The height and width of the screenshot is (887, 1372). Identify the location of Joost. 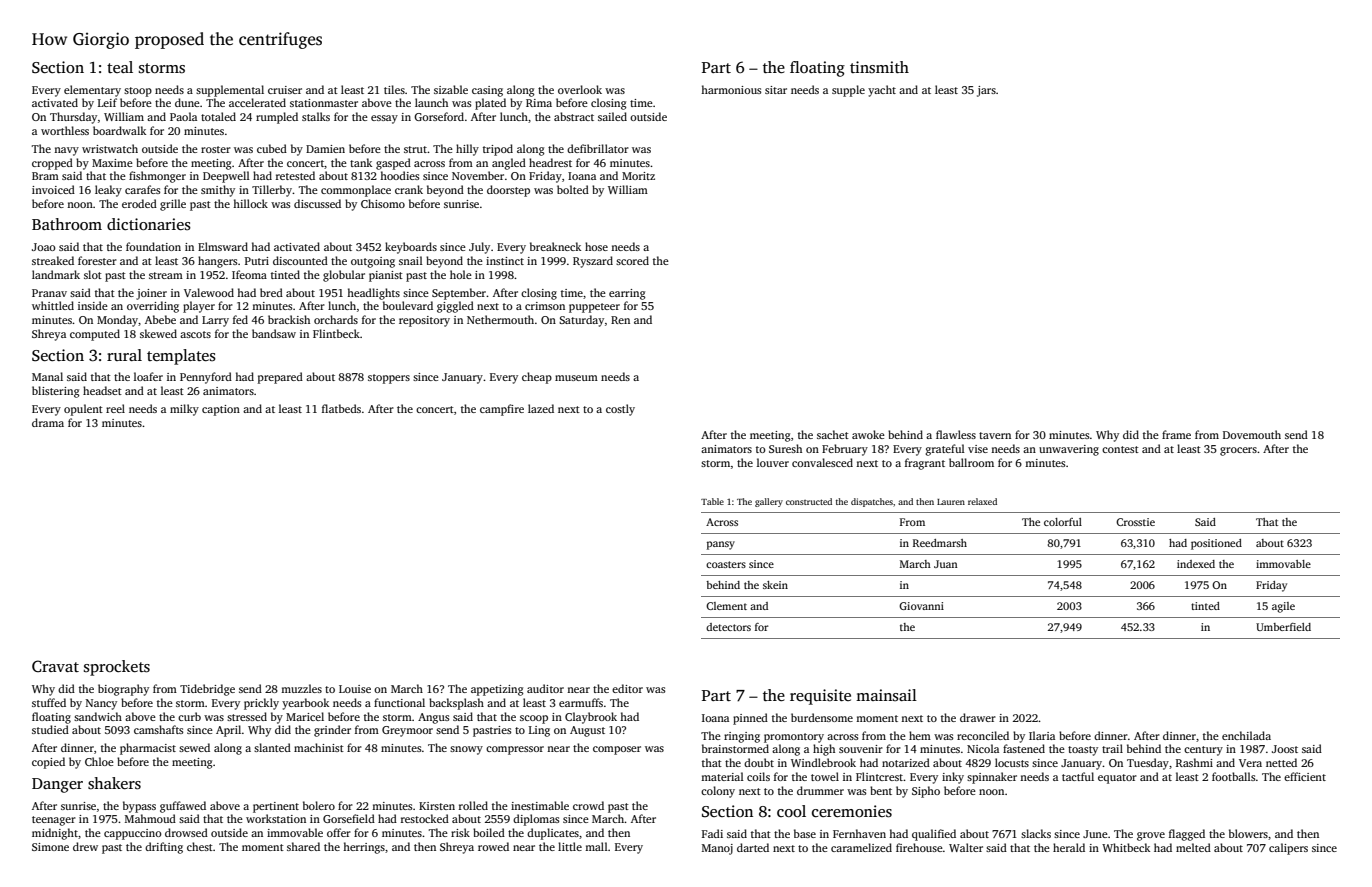
(1285, 749).
